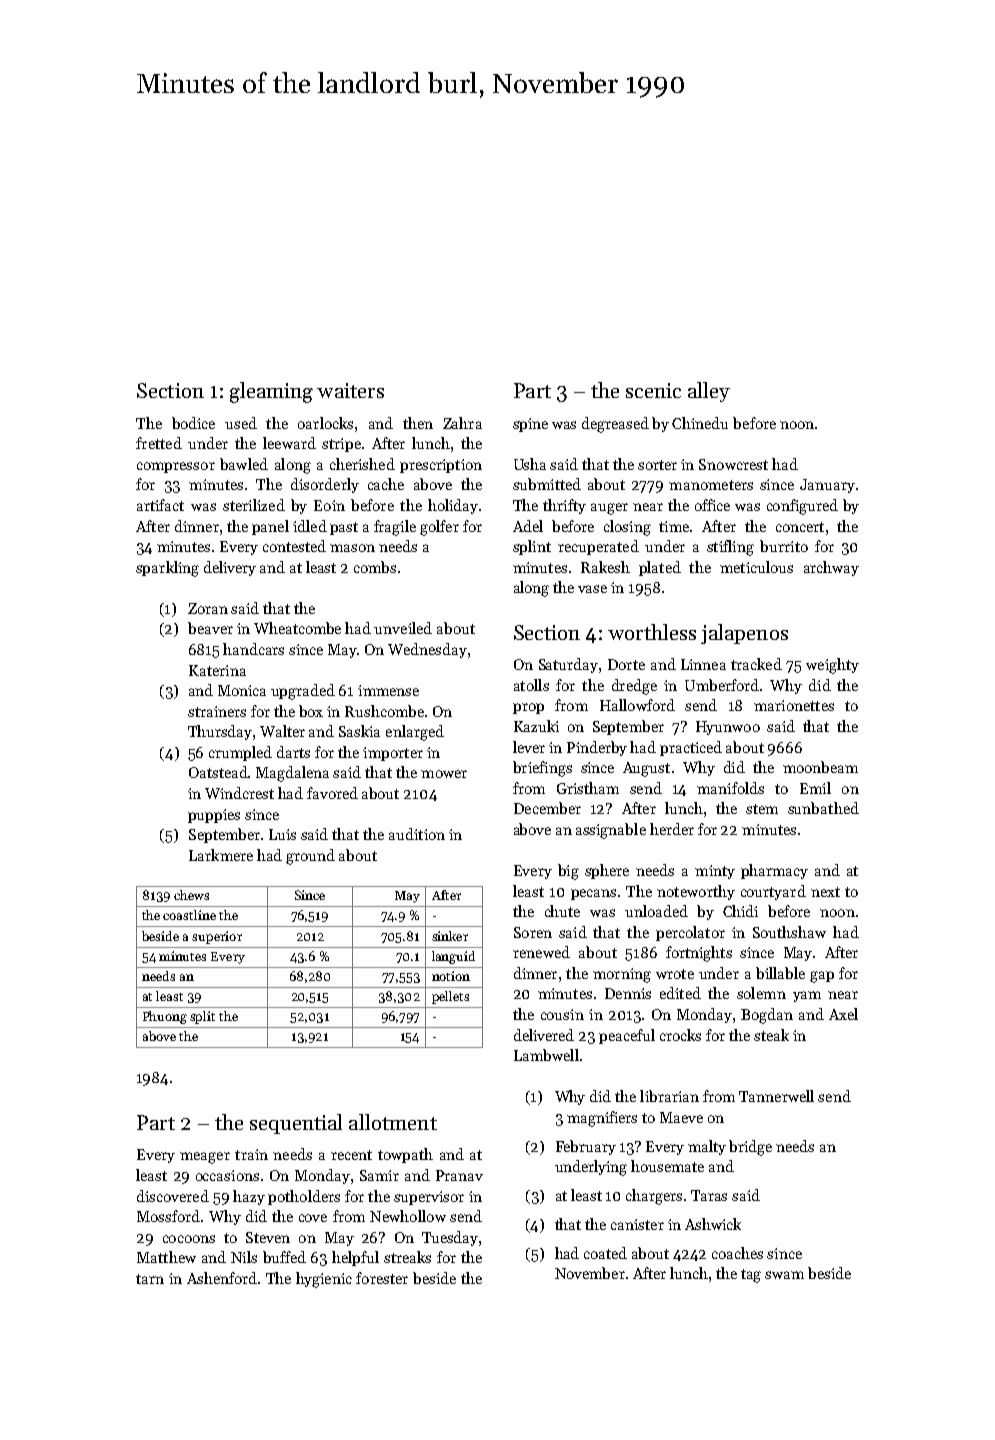 Image resolution: width=995 pixels, height=1440 pixels. Describe the element at coordinates (827, 486) in the screenshot. I see `January` at that location.
